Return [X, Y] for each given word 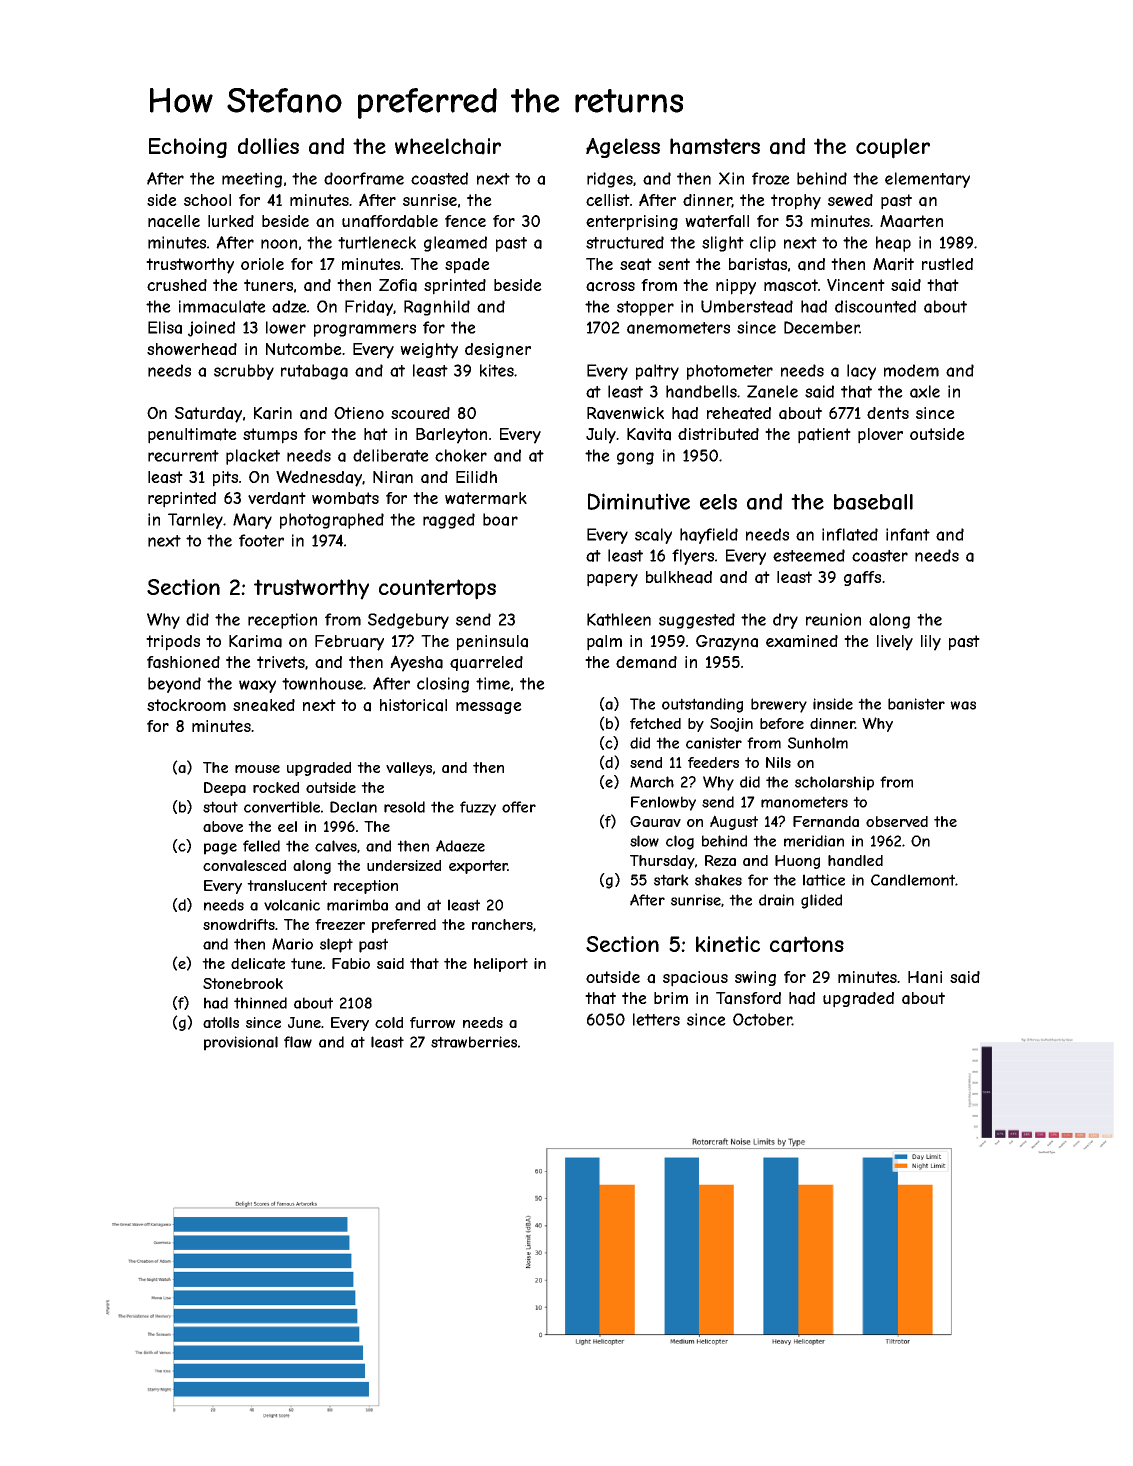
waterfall [717, 221]
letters [656, 1019]
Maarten [911, 221]
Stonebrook [243, 983]
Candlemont [913, 880]
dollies [268, 146]
